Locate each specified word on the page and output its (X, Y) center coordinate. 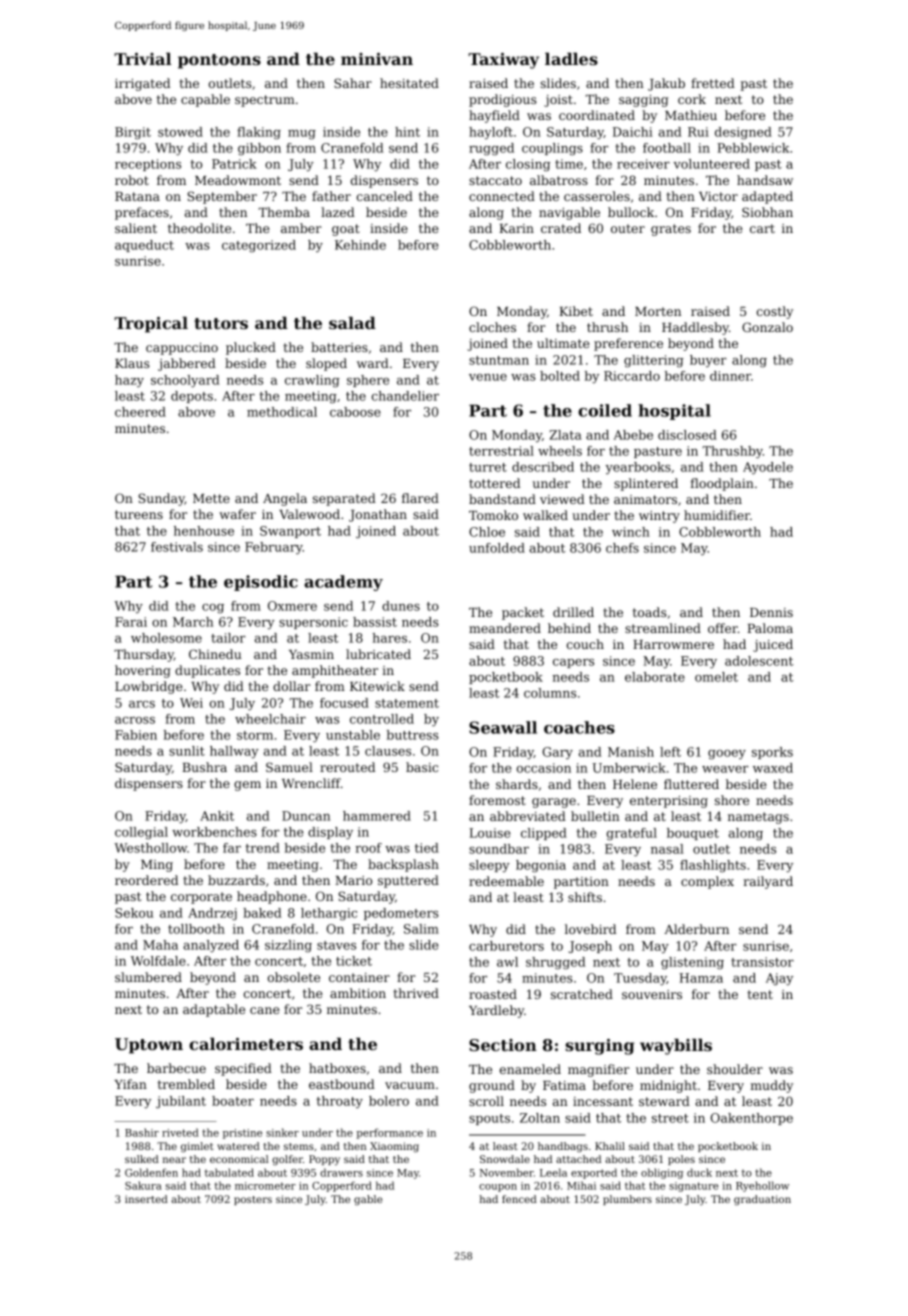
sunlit (187, 751)
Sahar (353, 83)
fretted (713, 83)
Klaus (132, 363)
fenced (519, 1199)
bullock (631, 212)
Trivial (142, 58)
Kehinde (360, 245)
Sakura (143, 1185)
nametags (758, 818)
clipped (544, 834)
